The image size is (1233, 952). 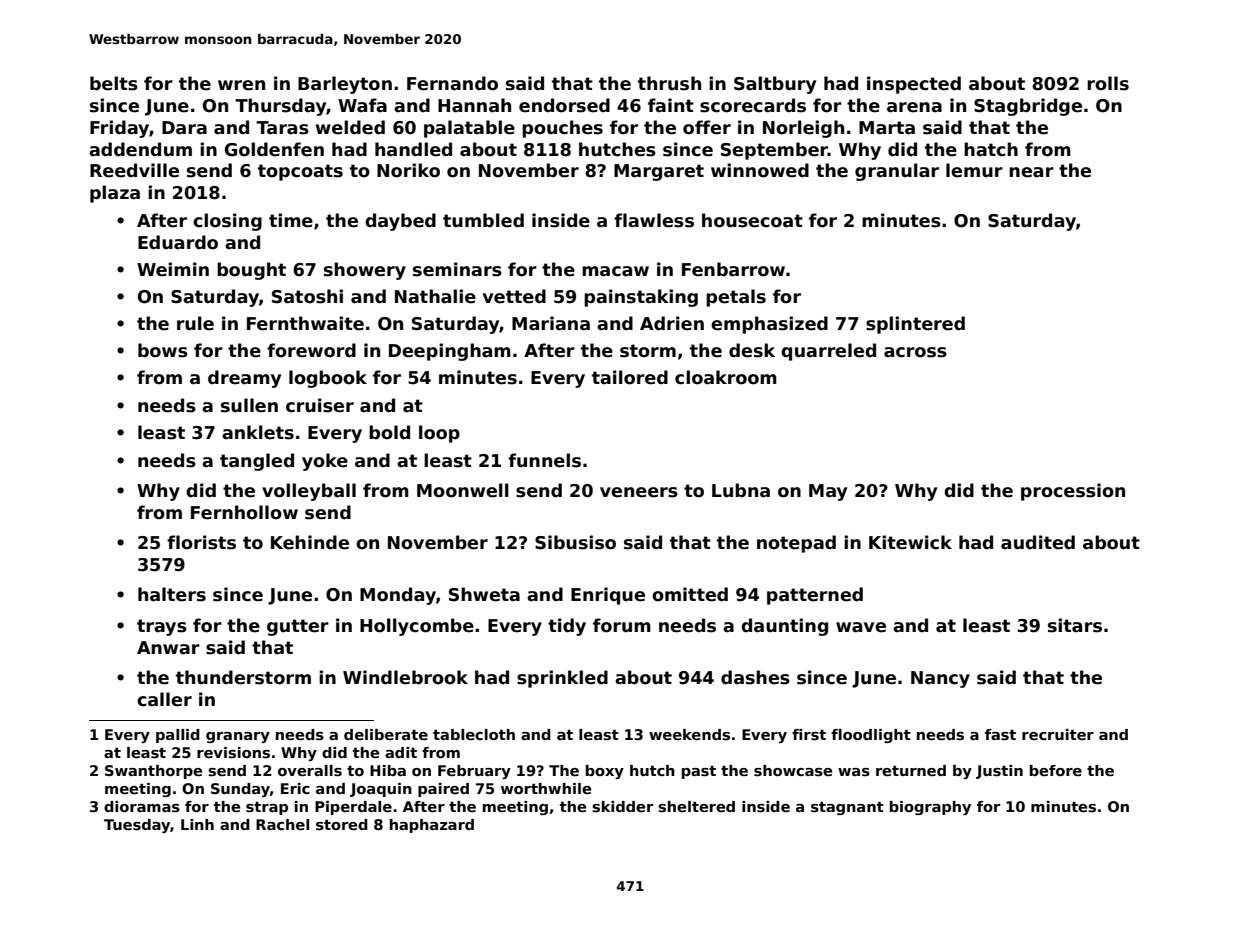 I want to click on macaw, so click(x=615, y=271).
